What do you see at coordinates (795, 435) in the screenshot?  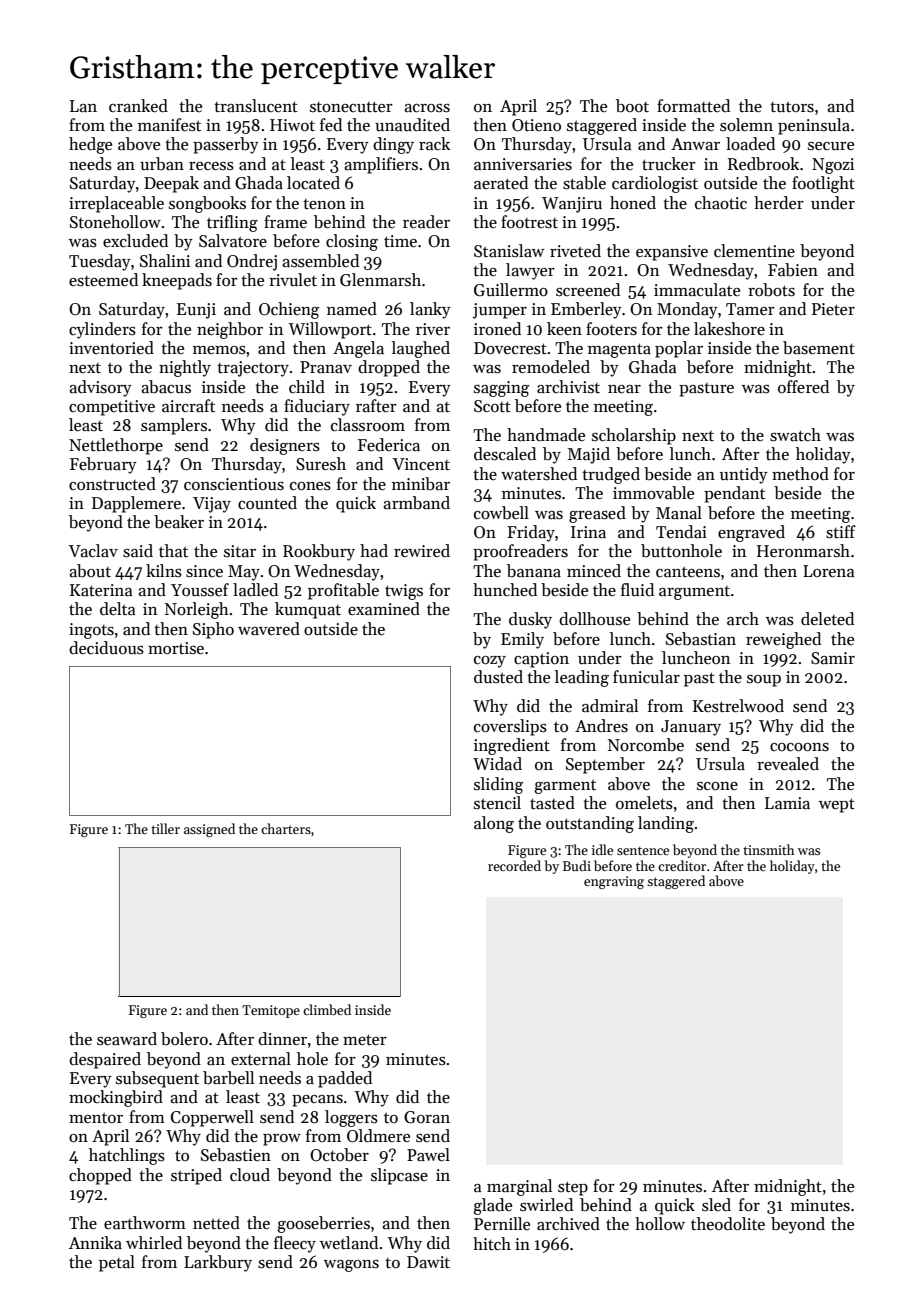 I see `swatch` at bounding box center [795, 435].
